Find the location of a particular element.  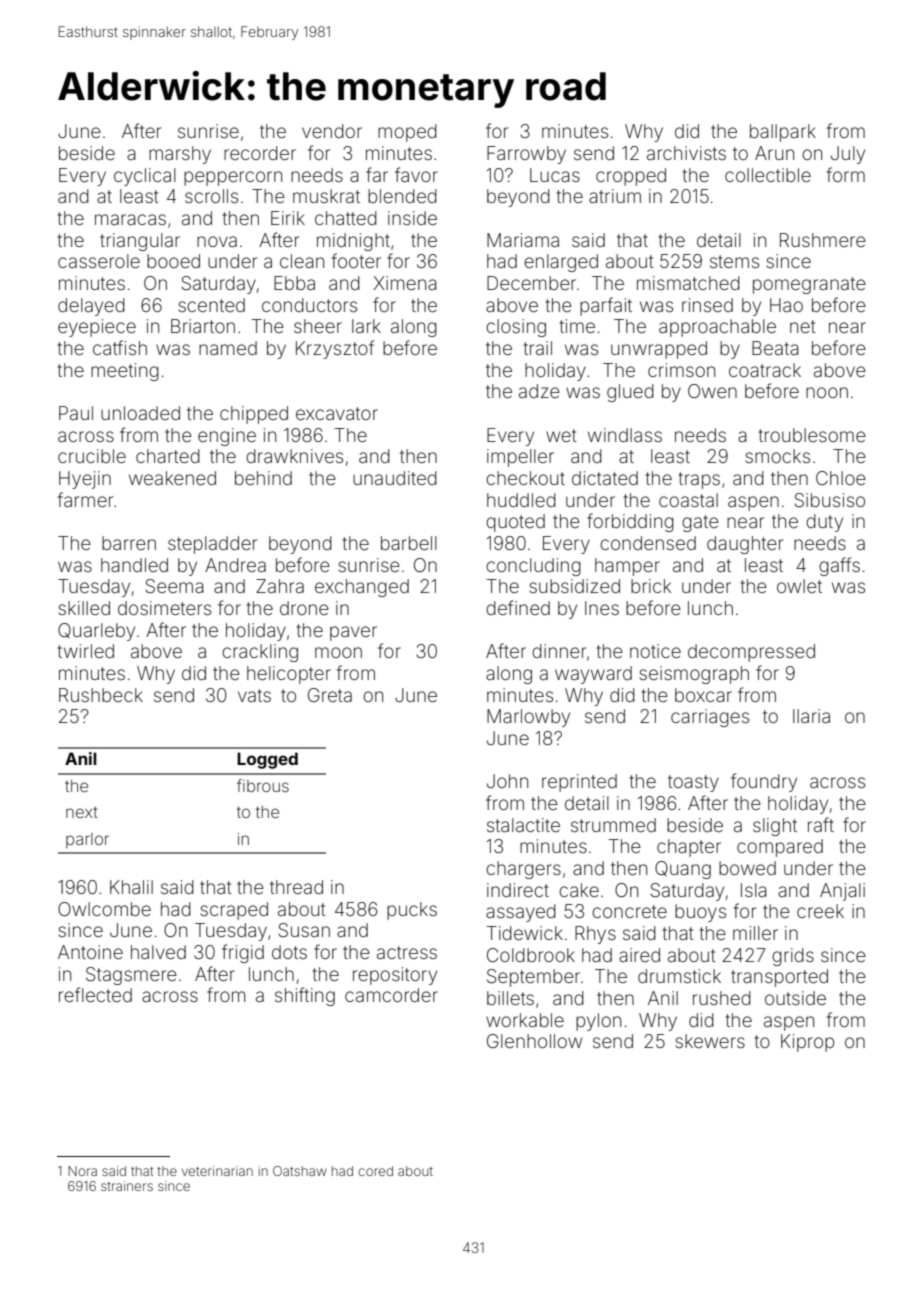

Susan is located at coordinates (304, 930).
